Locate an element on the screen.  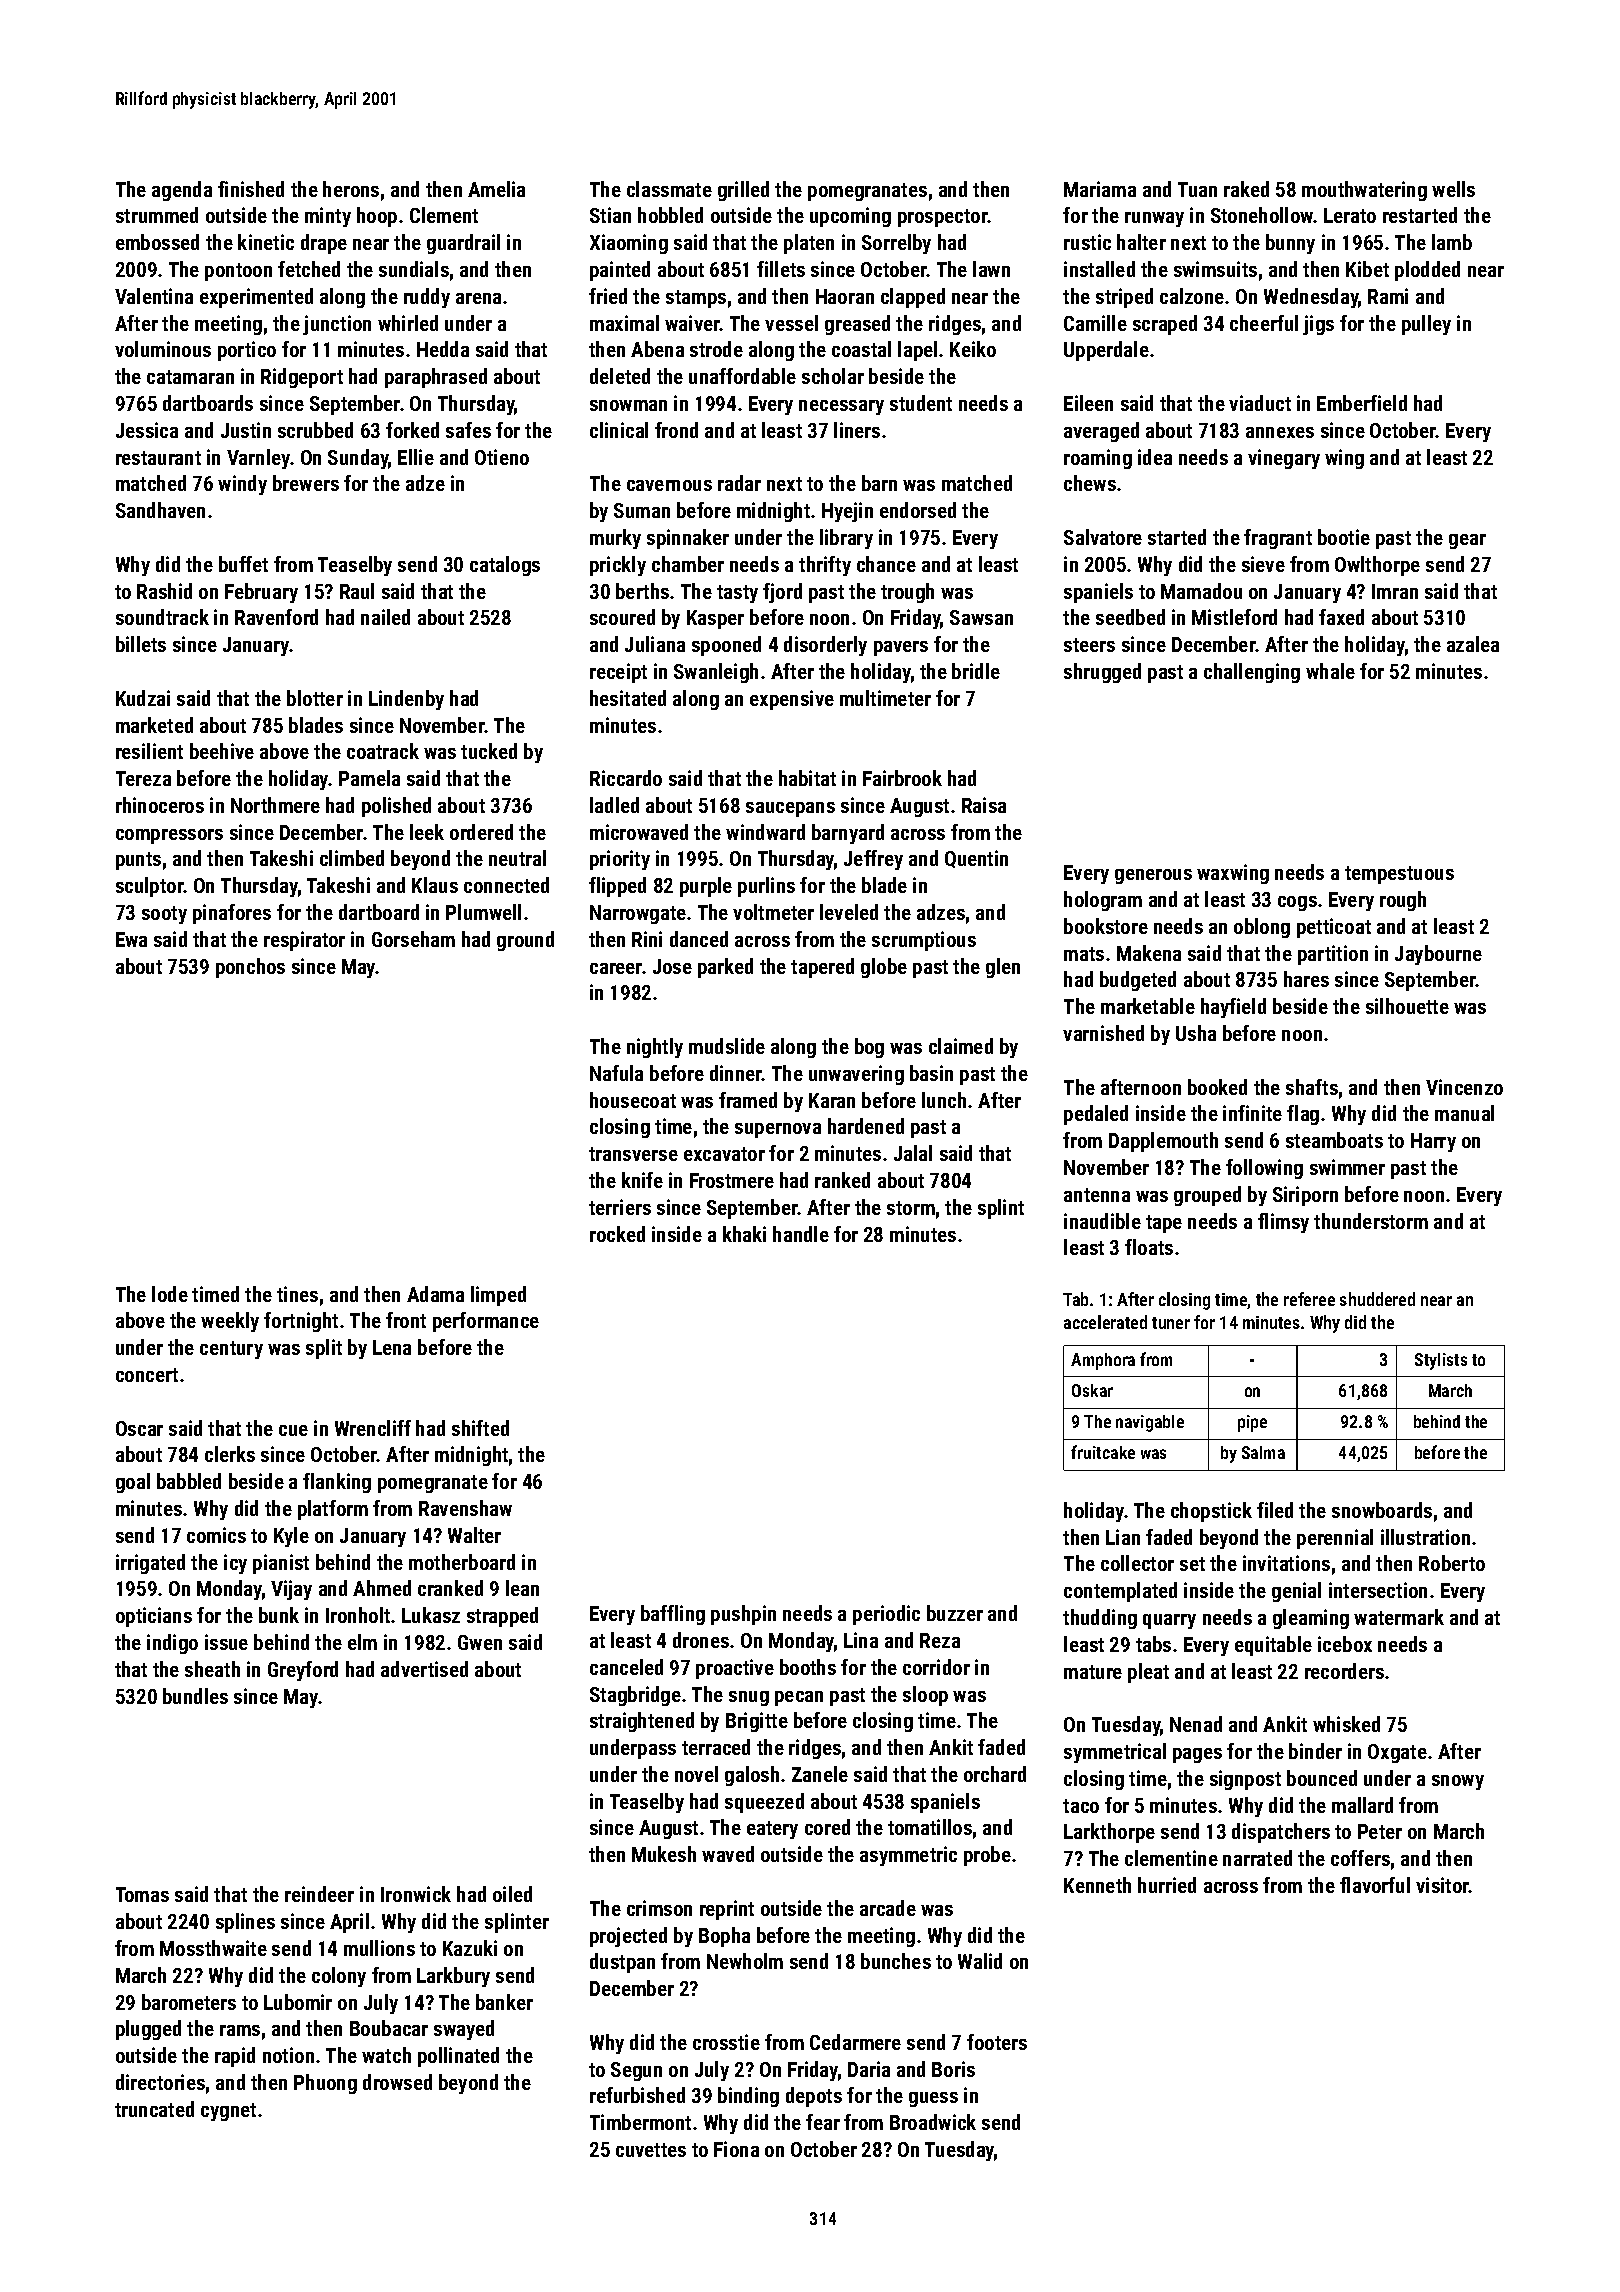
junction is located at coordinates (337, 325).
